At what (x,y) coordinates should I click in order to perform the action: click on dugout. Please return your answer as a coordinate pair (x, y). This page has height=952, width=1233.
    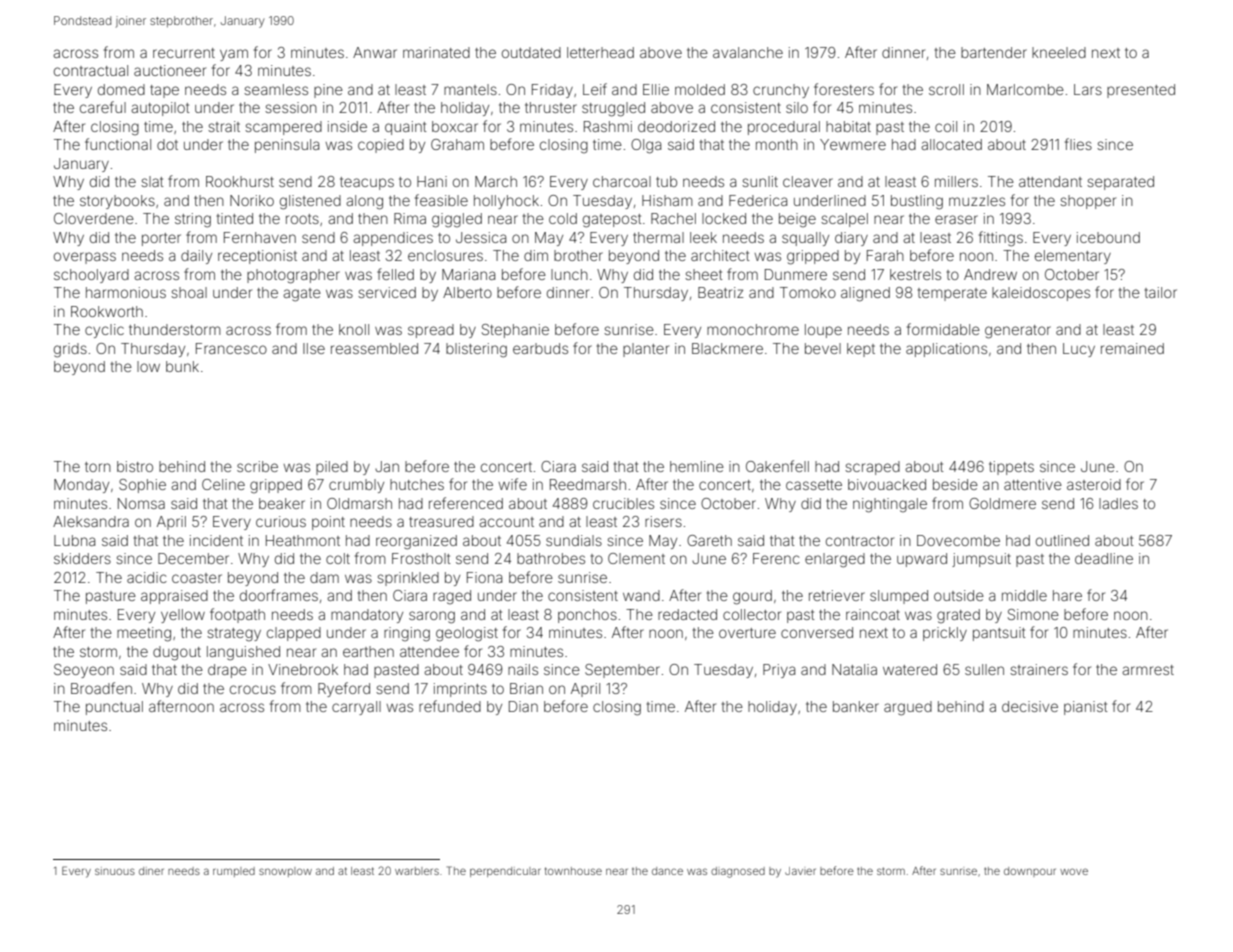
    Looking at the image, I should click on (177, 653).
